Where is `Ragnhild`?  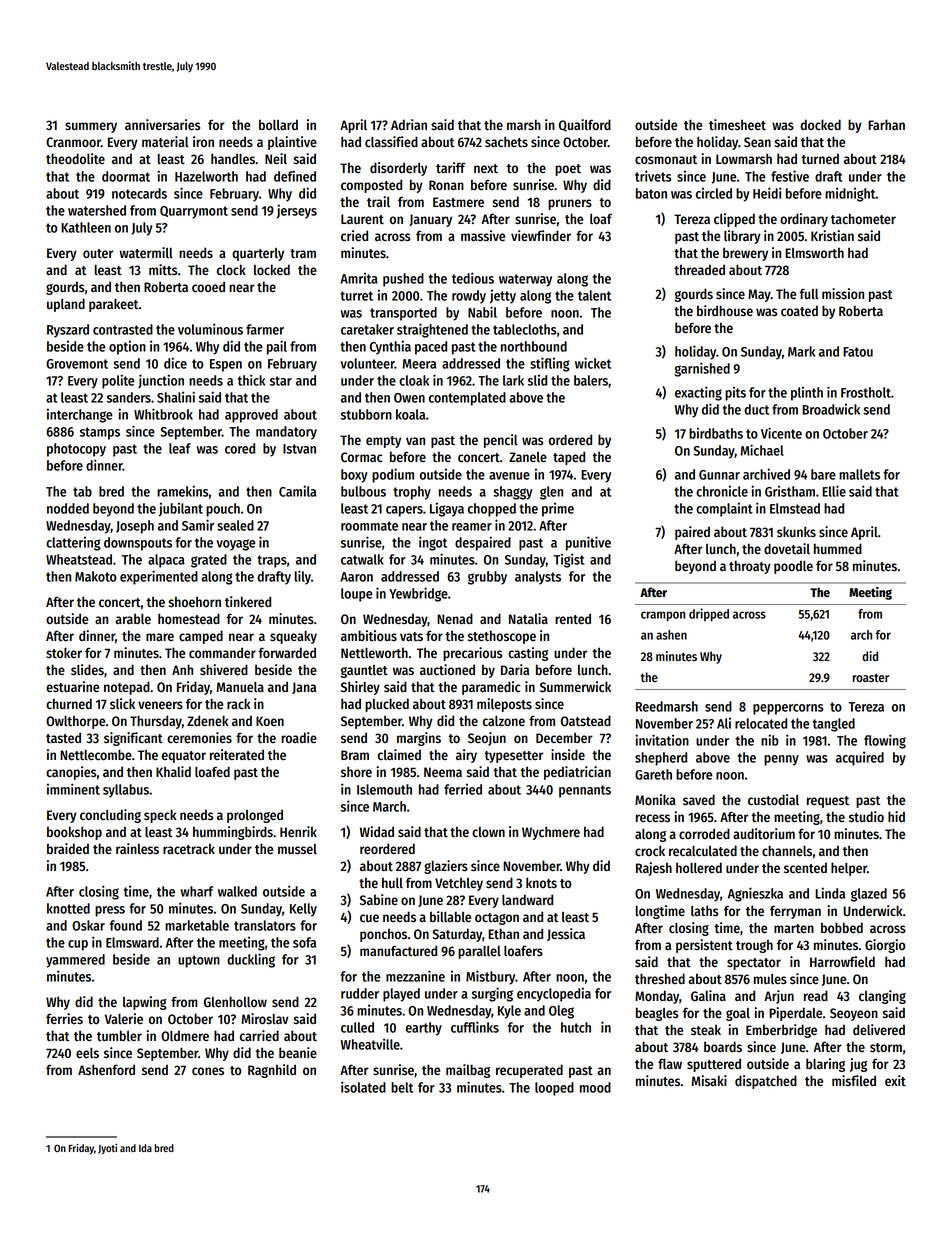
Ragnhild is located at coordinates (272, 1071).
